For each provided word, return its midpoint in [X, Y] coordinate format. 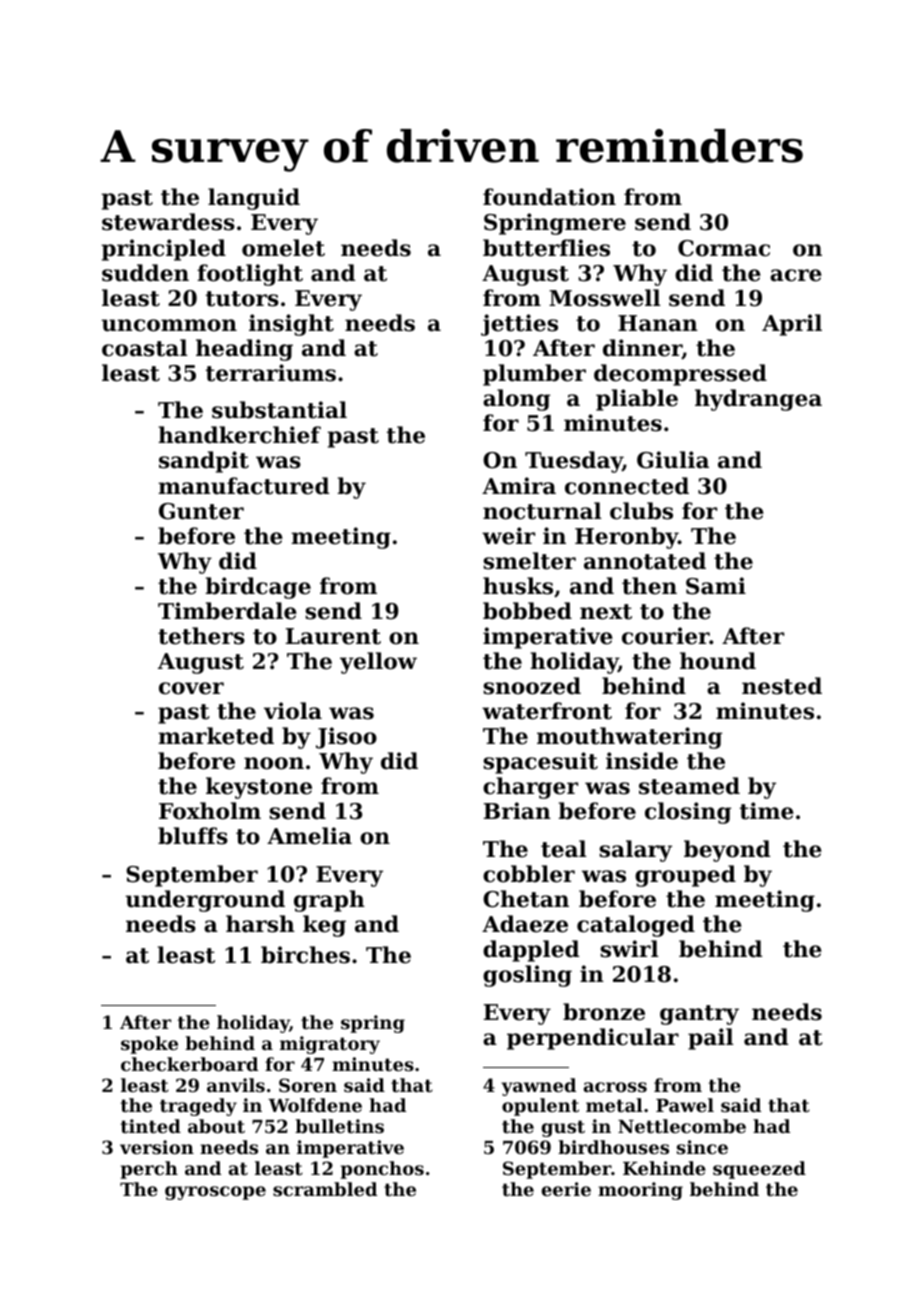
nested [782, 686]
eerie [566, 1189]
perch [149, 1170]
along [516, 400]
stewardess [168, 222]
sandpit [204, 462]
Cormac [724, 248]
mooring [640, 1191]
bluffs [193, 836]
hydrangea [758, 400]
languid [254, 199]
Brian [517, 811]
